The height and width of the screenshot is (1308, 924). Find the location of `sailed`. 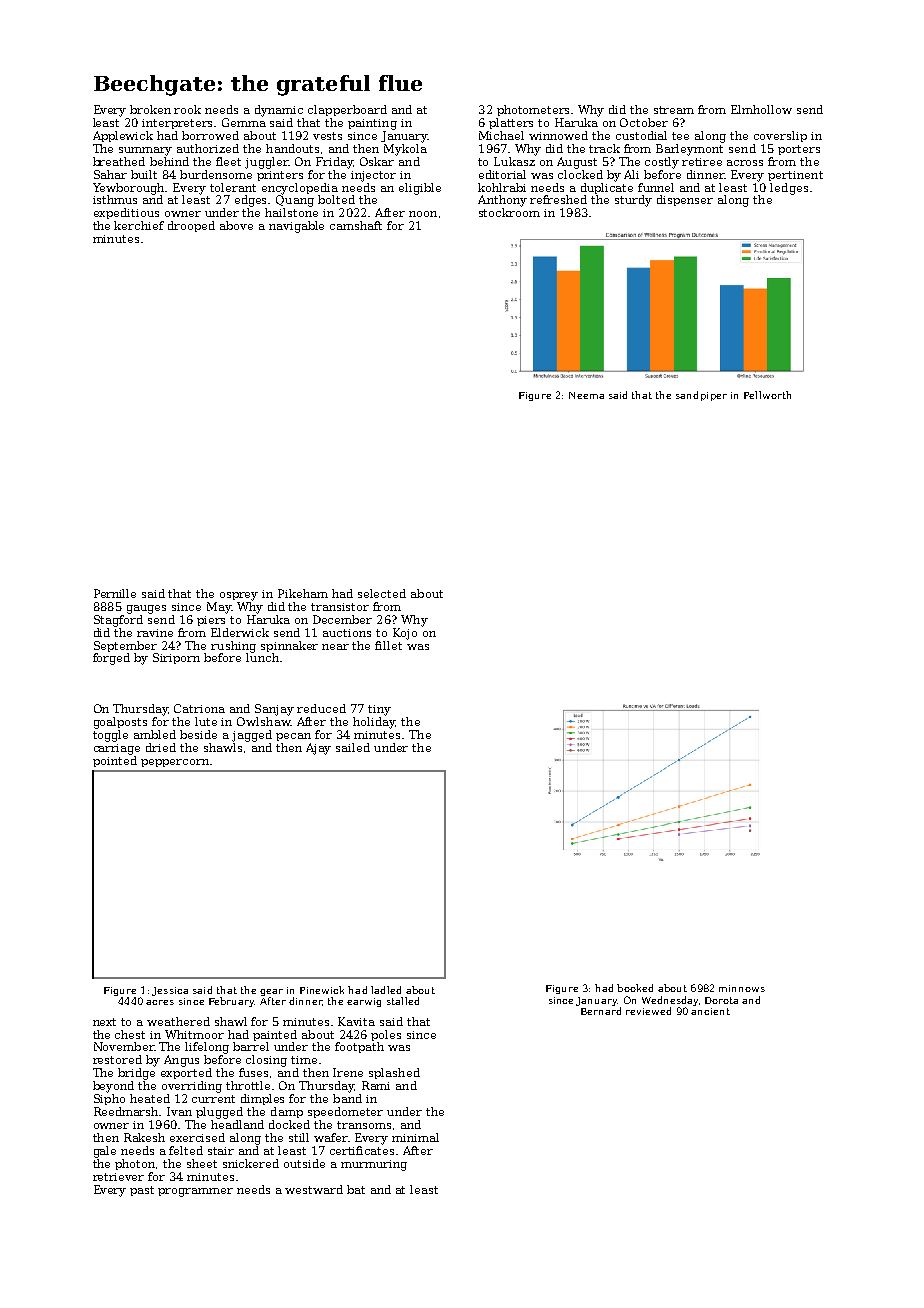

sailed is located at coordinates (353, 747).
